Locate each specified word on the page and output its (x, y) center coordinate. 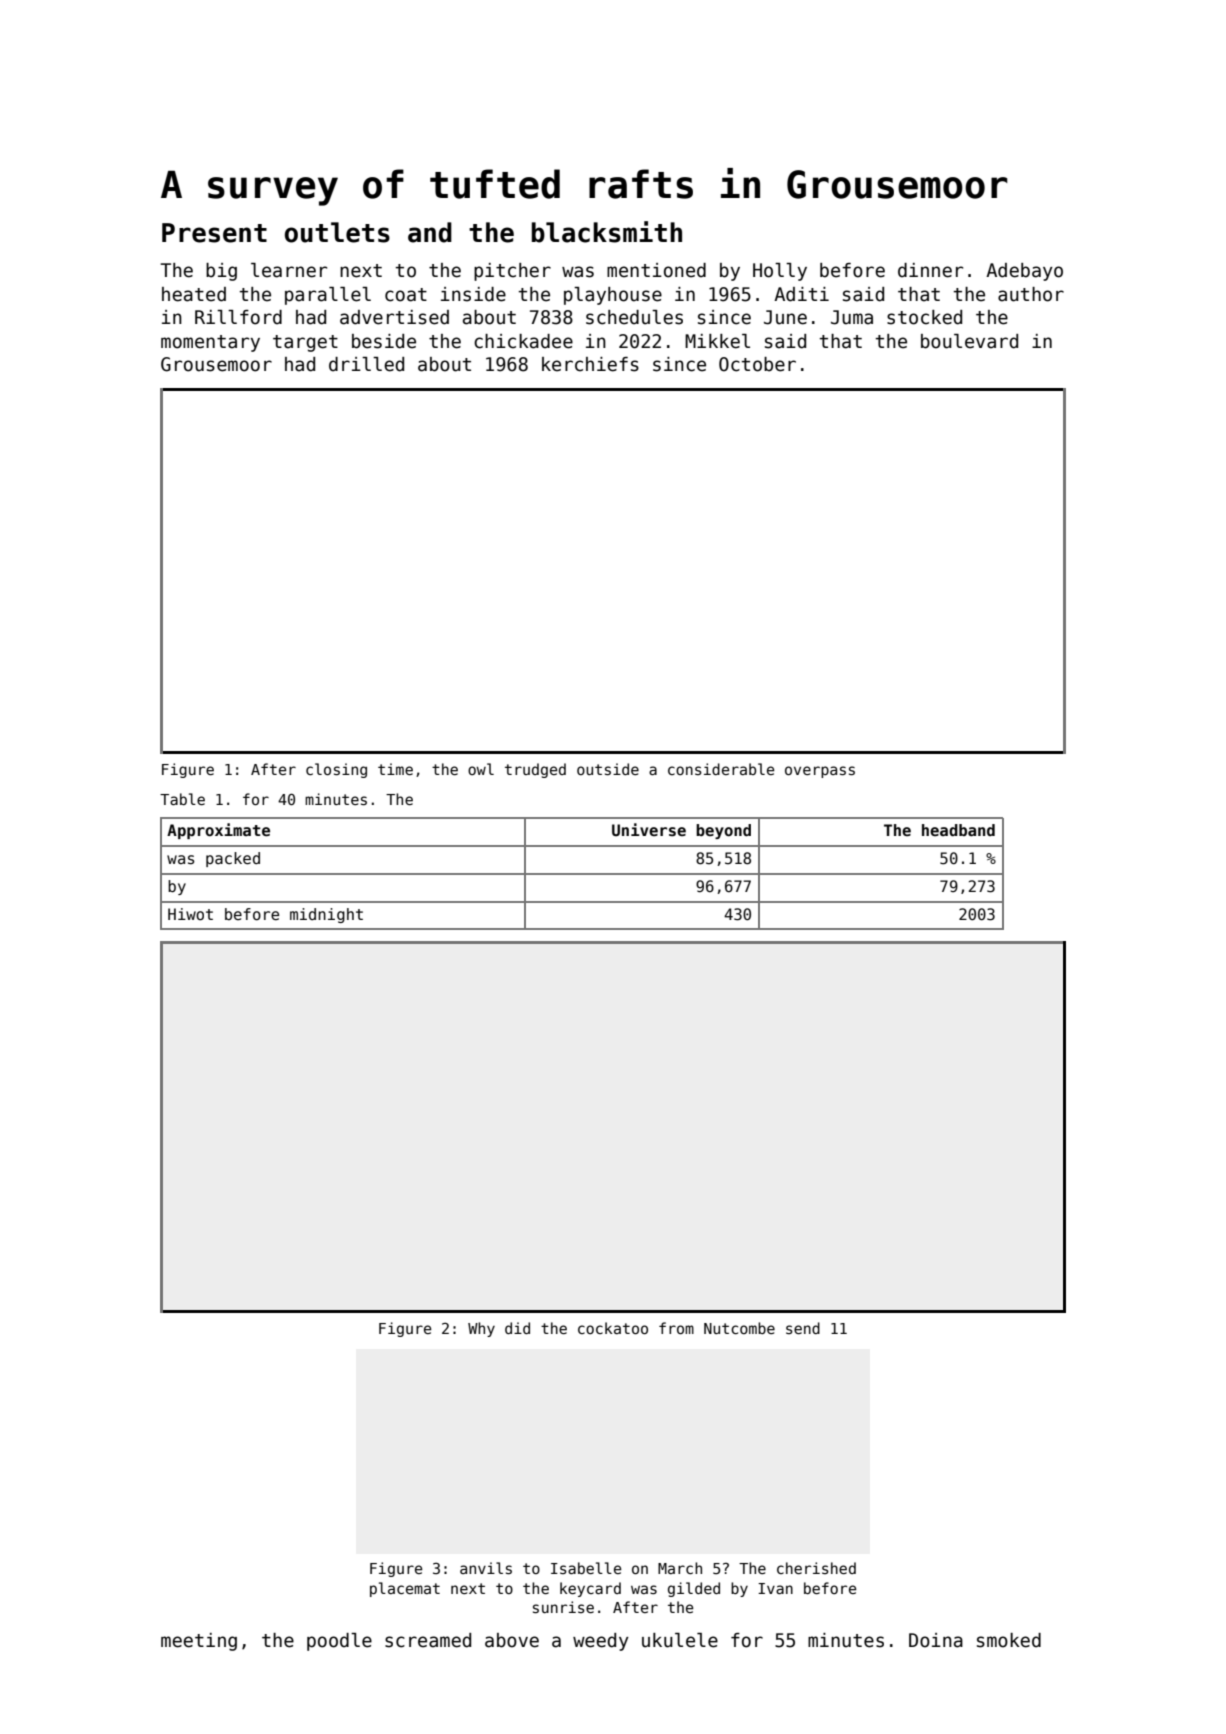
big (221, 272)
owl (481, 769)
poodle (339, 1642)
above (512, 1640)
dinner (930, 270)
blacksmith (607, 232)
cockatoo (613, 1328)
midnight (326, 915)
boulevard (969, 341)
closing (336, 770)
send (803, 1328)
